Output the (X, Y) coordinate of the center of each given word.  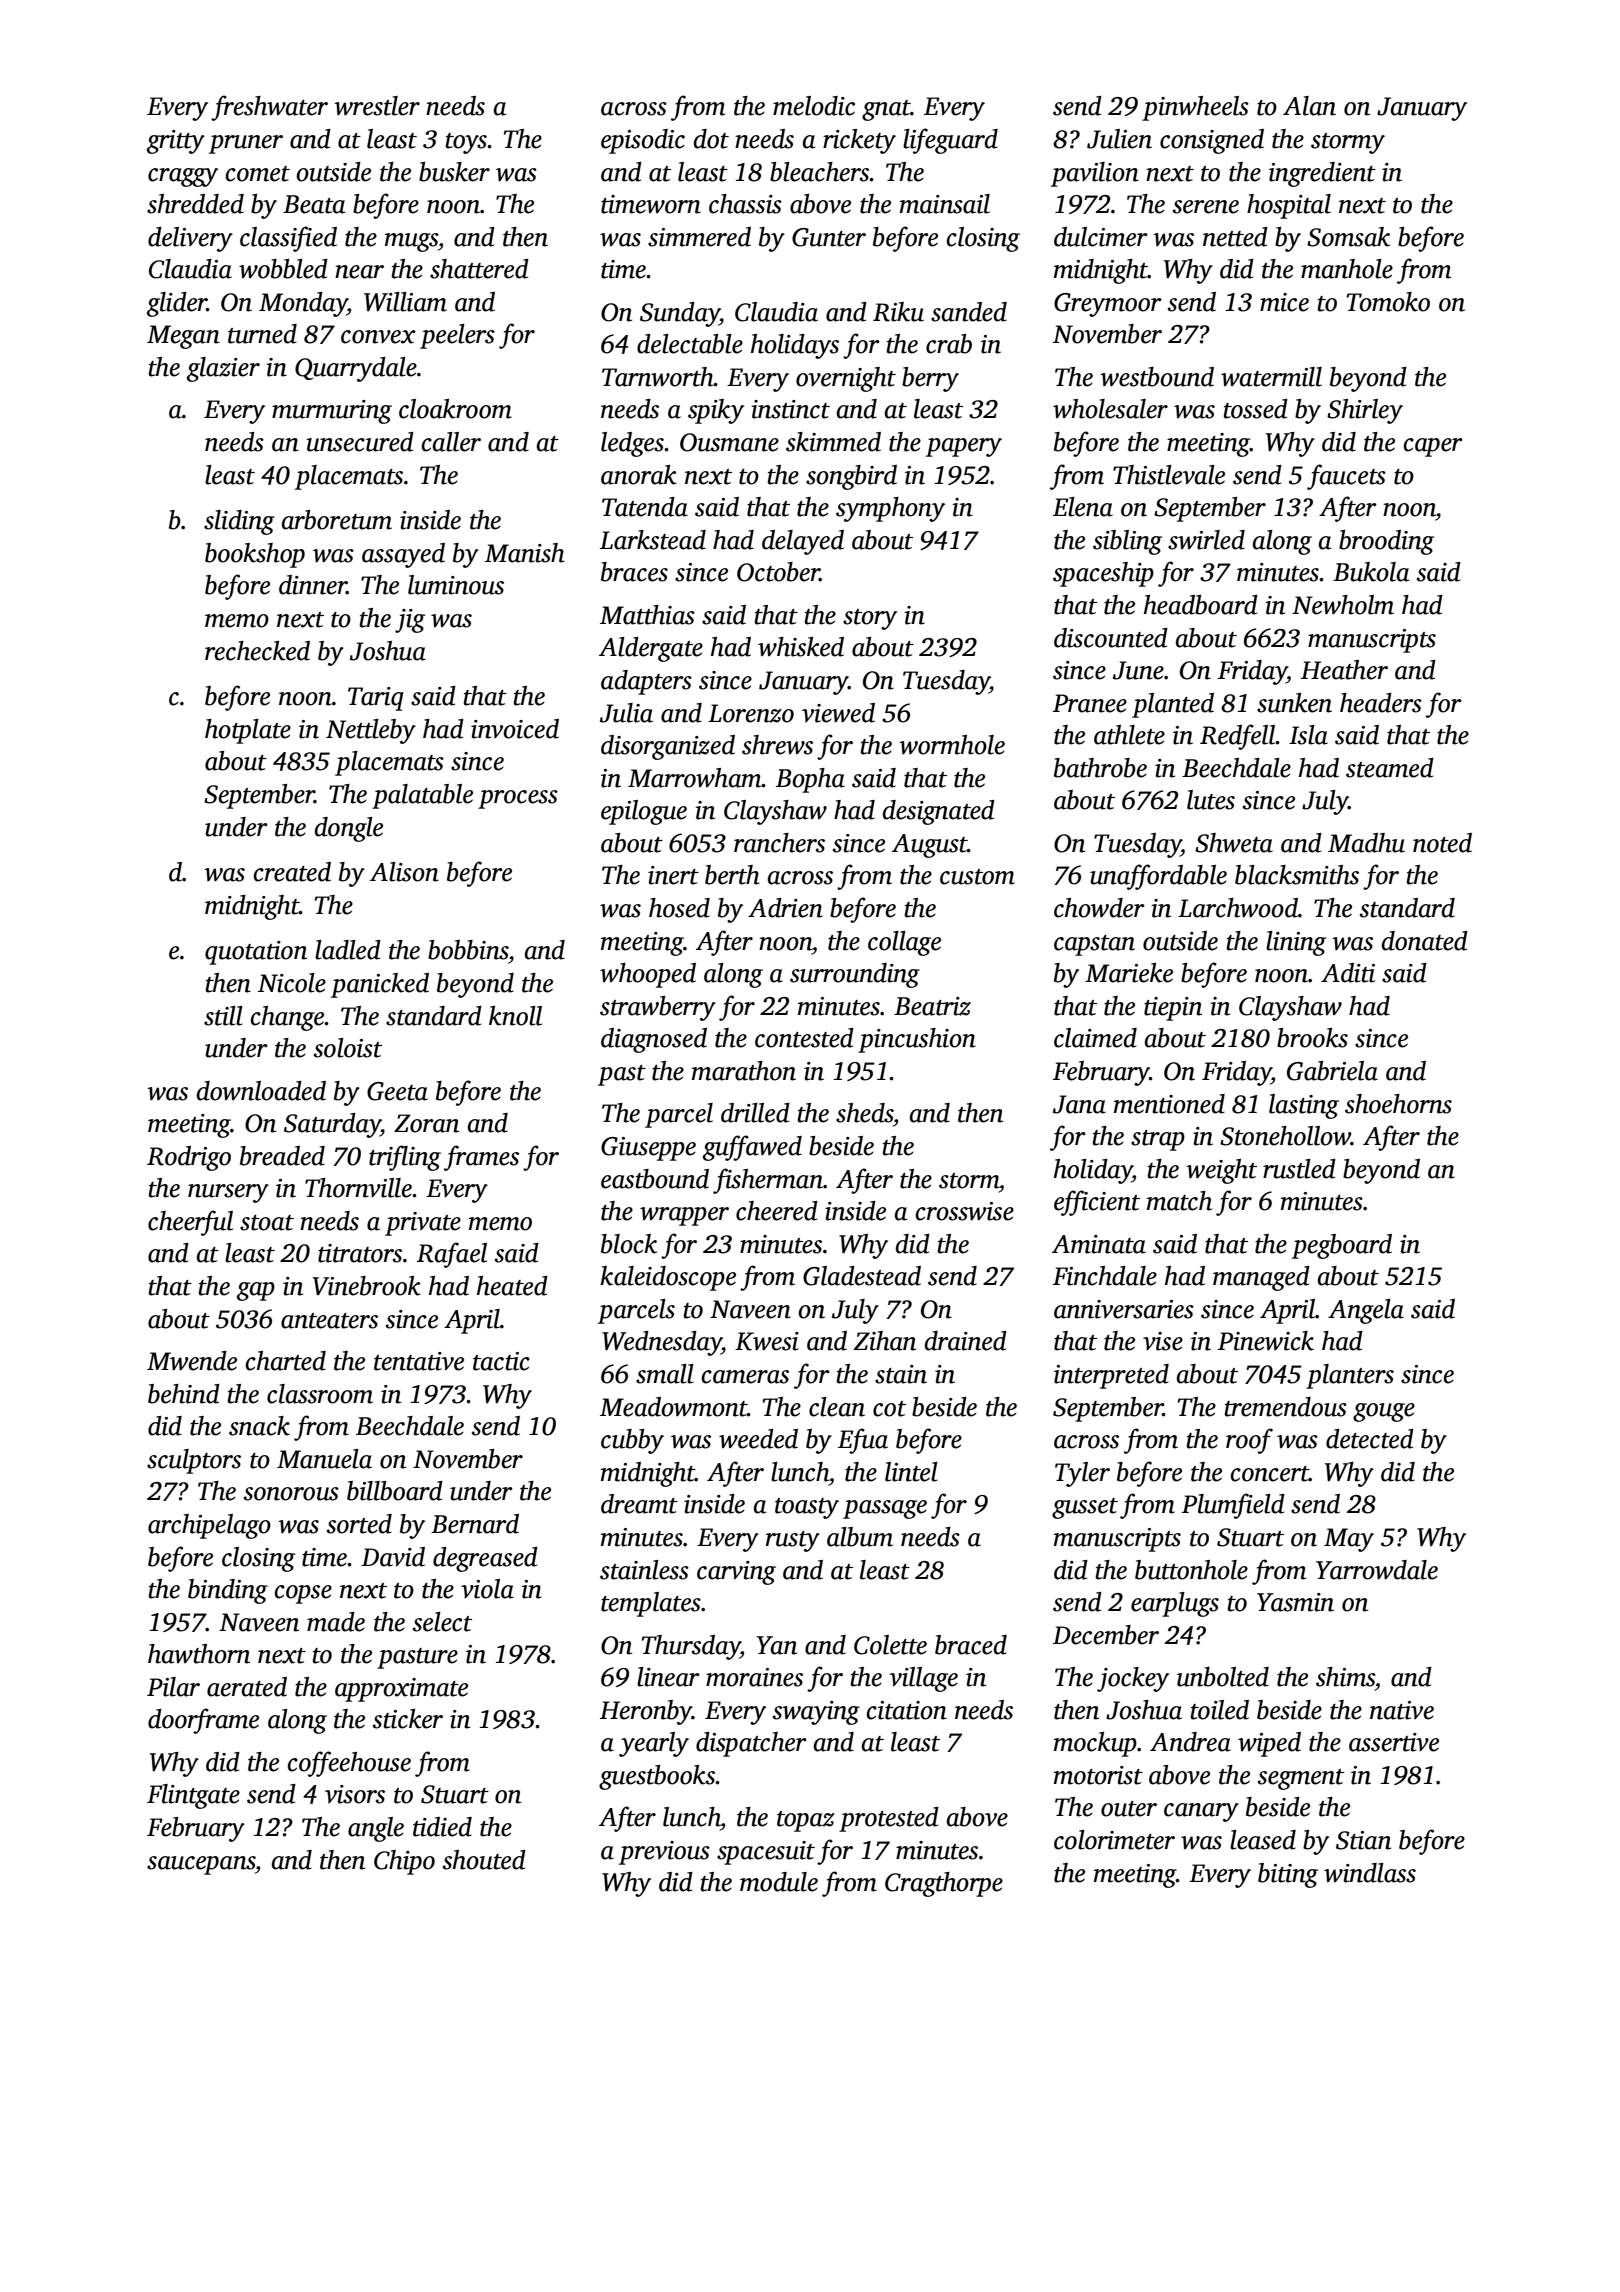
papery (964, 447)
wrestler (377, 106)
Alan (1309, 106)
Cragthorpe (944, 1884)
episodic (643, 141)
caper (1433, 447)
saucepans (201, 1865)
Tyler (1082, 1474)
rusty (793, 1541)
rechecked (257, 651)
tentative (419, 1361)
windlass (1370, 1873)
